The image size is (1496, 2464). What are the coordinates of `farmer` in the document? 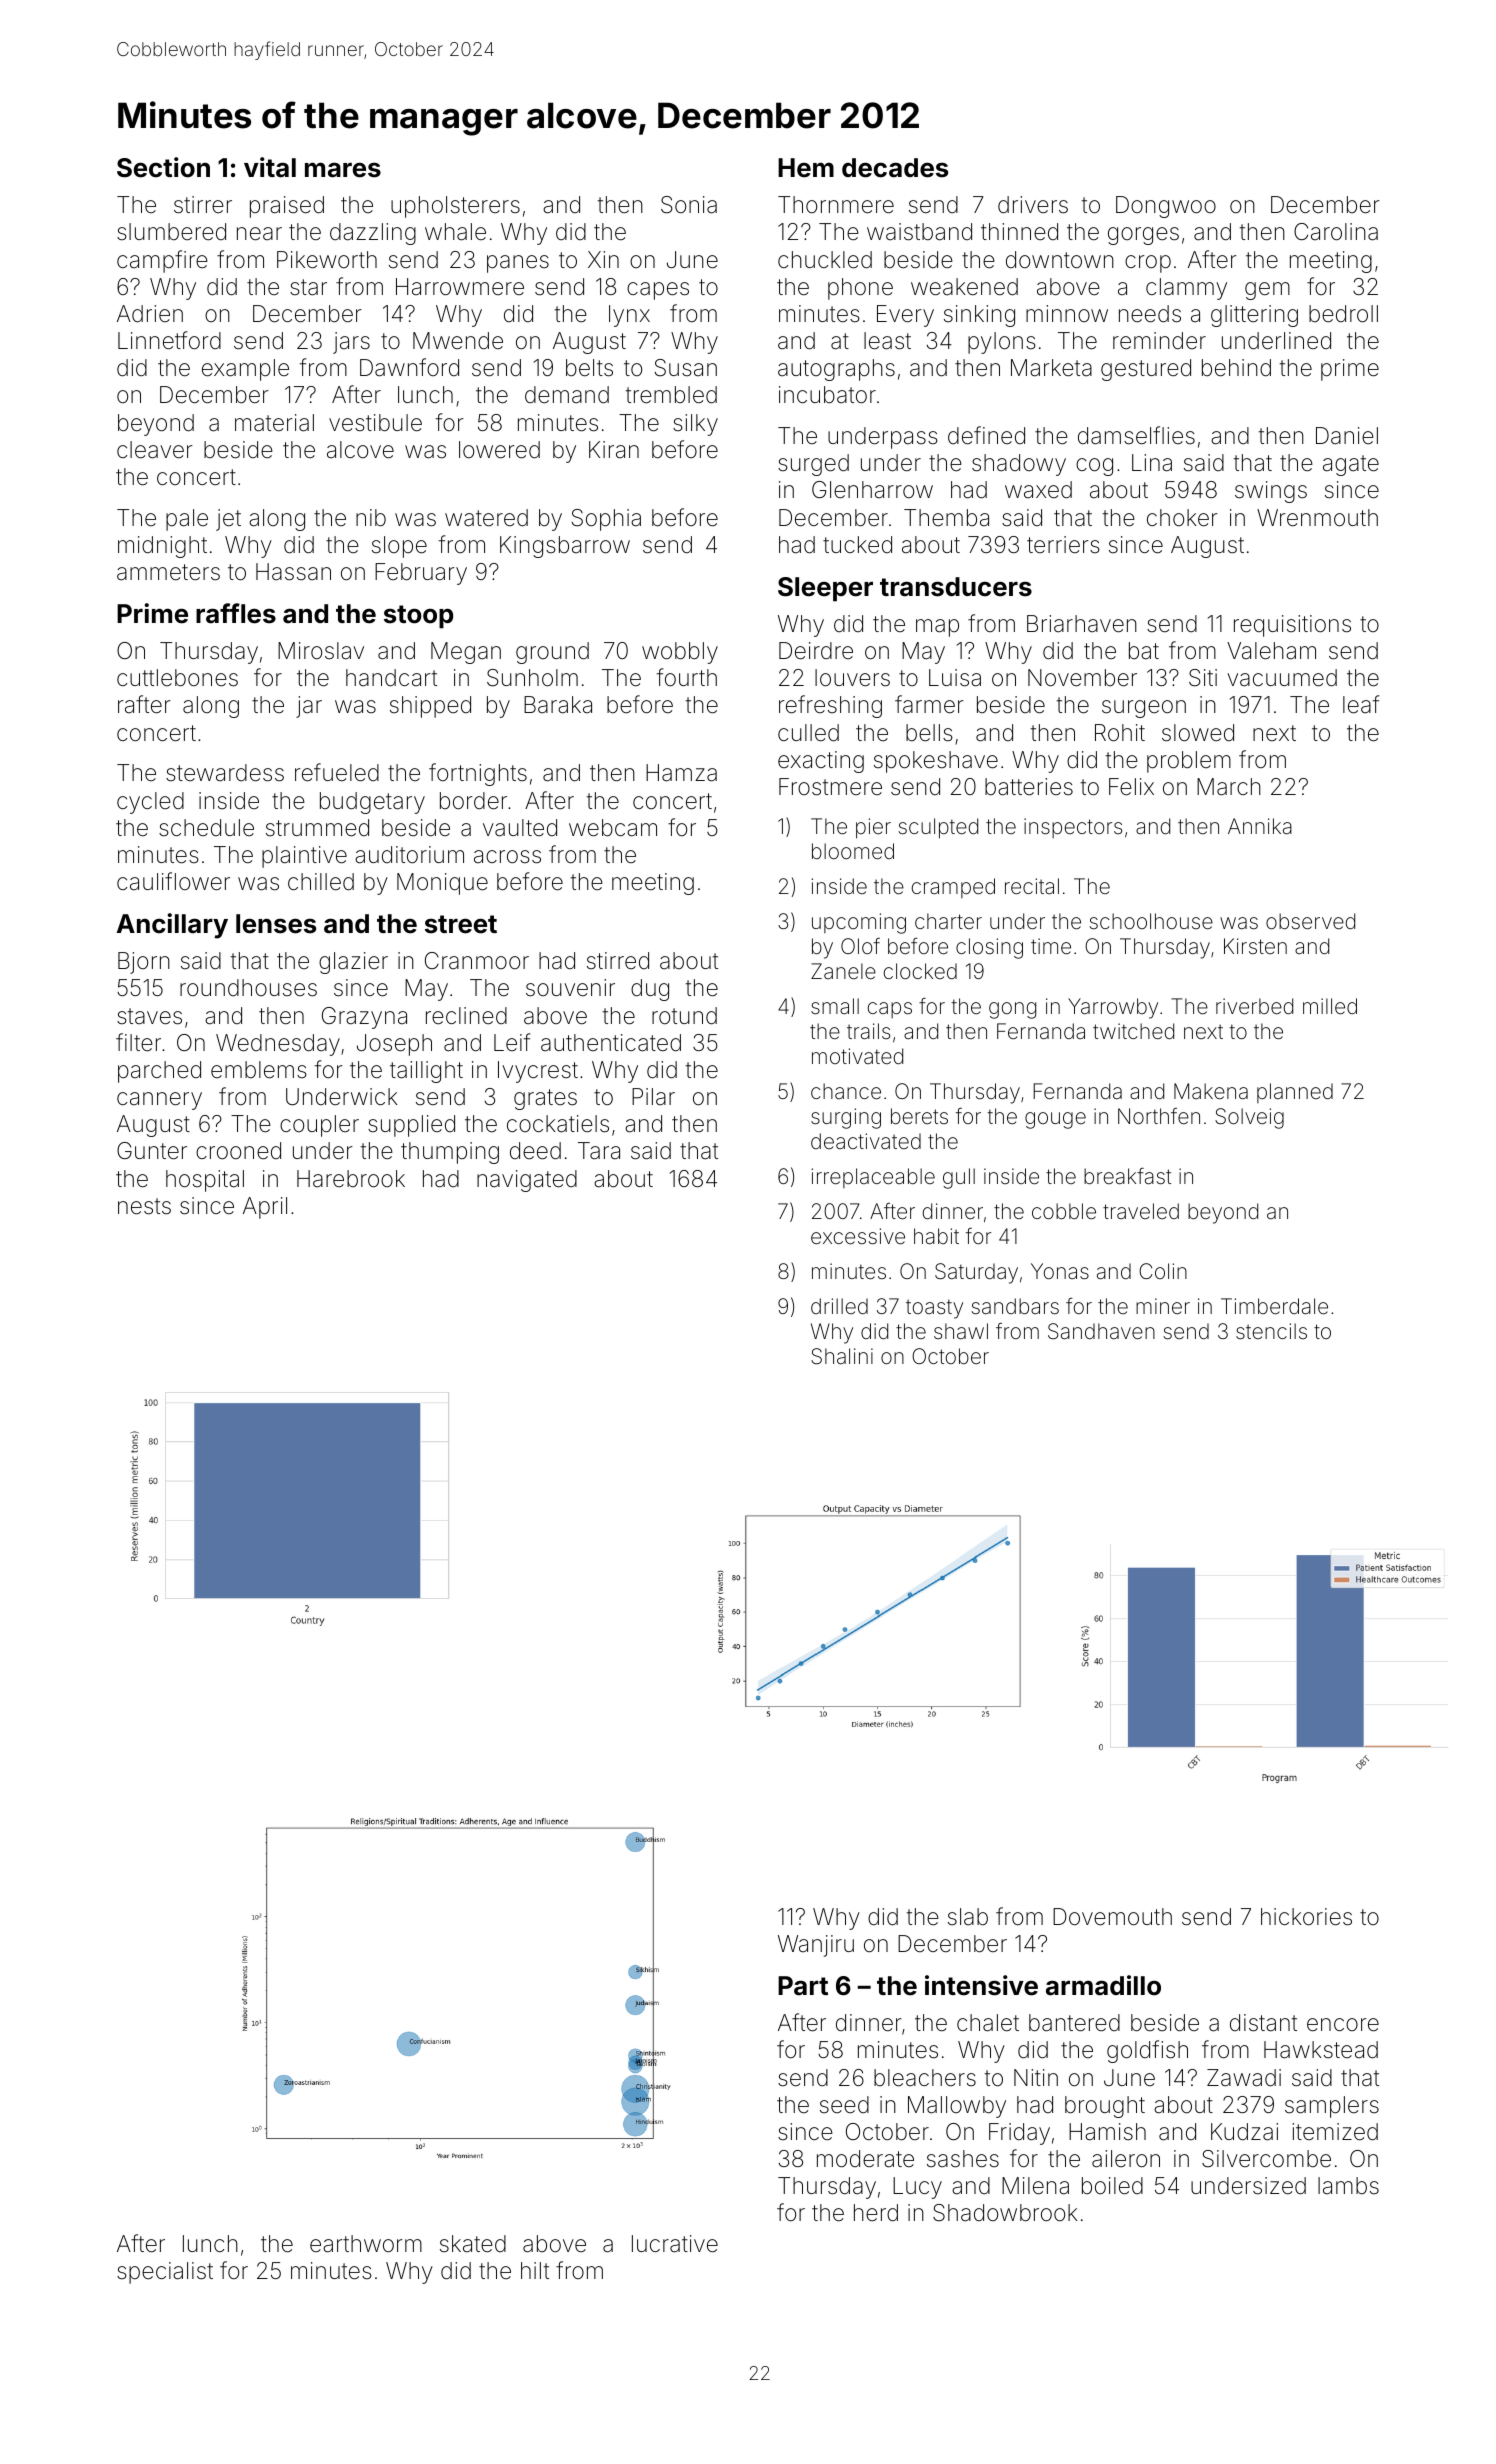 It's located at (929, 704).
